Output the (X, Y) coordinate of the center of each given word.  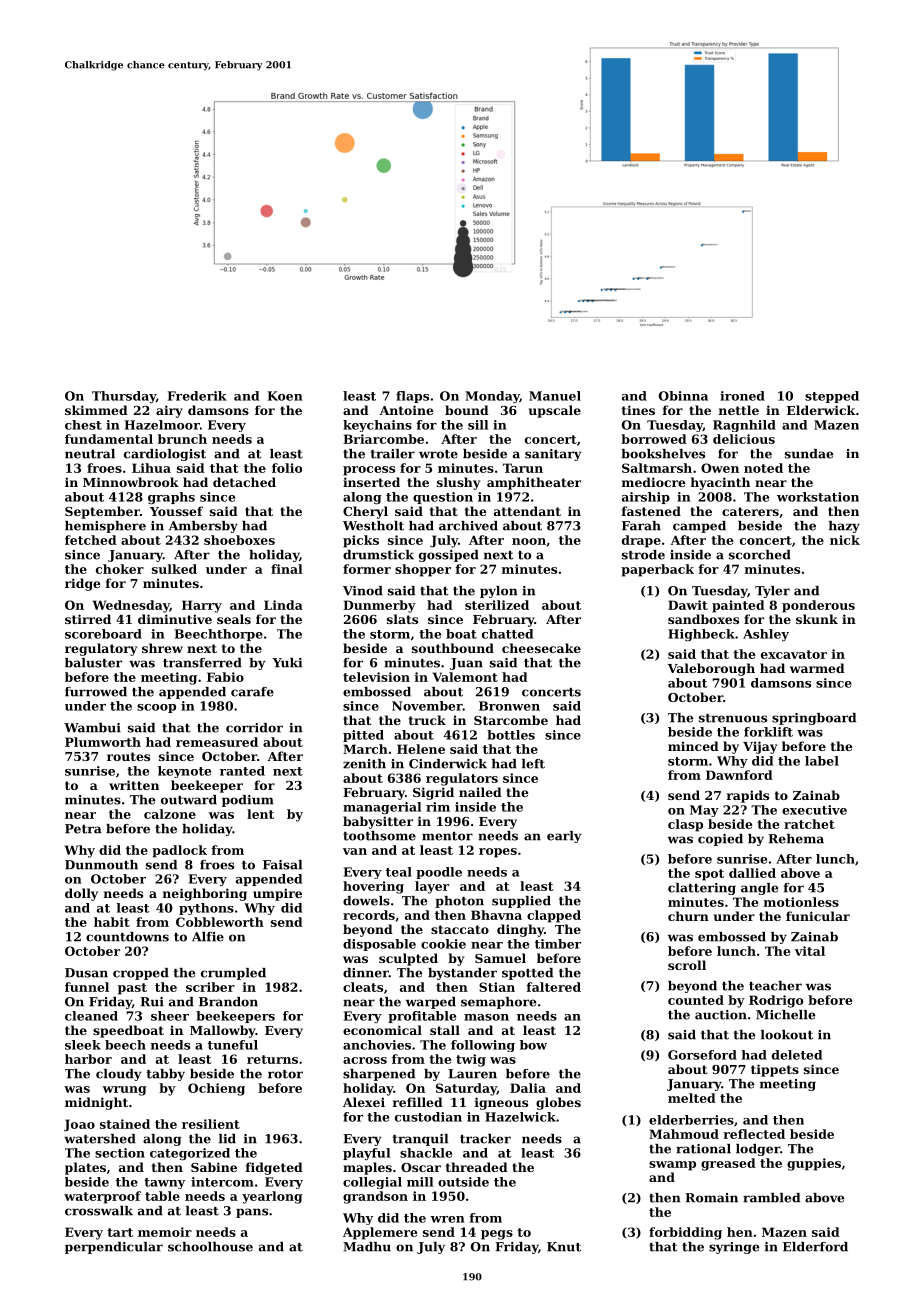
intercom (222, 1182)
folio (287, 468)
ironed (742, 396)
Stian (497, 987)
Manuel (555, 396)
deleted (797, 1055)
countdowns (127, 937)
